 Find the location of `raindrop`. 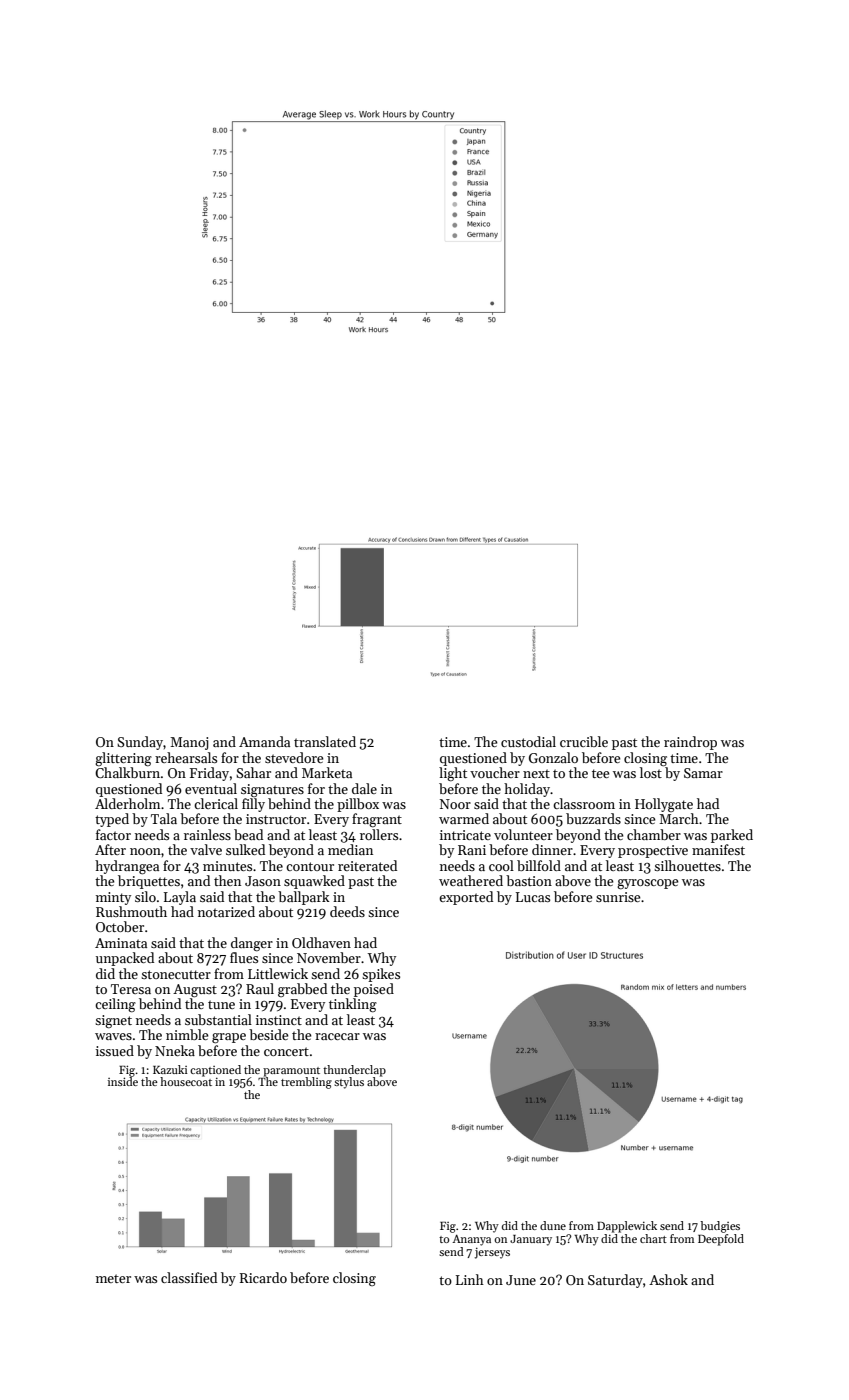

raindrop is located at coordinates (690, 743).
